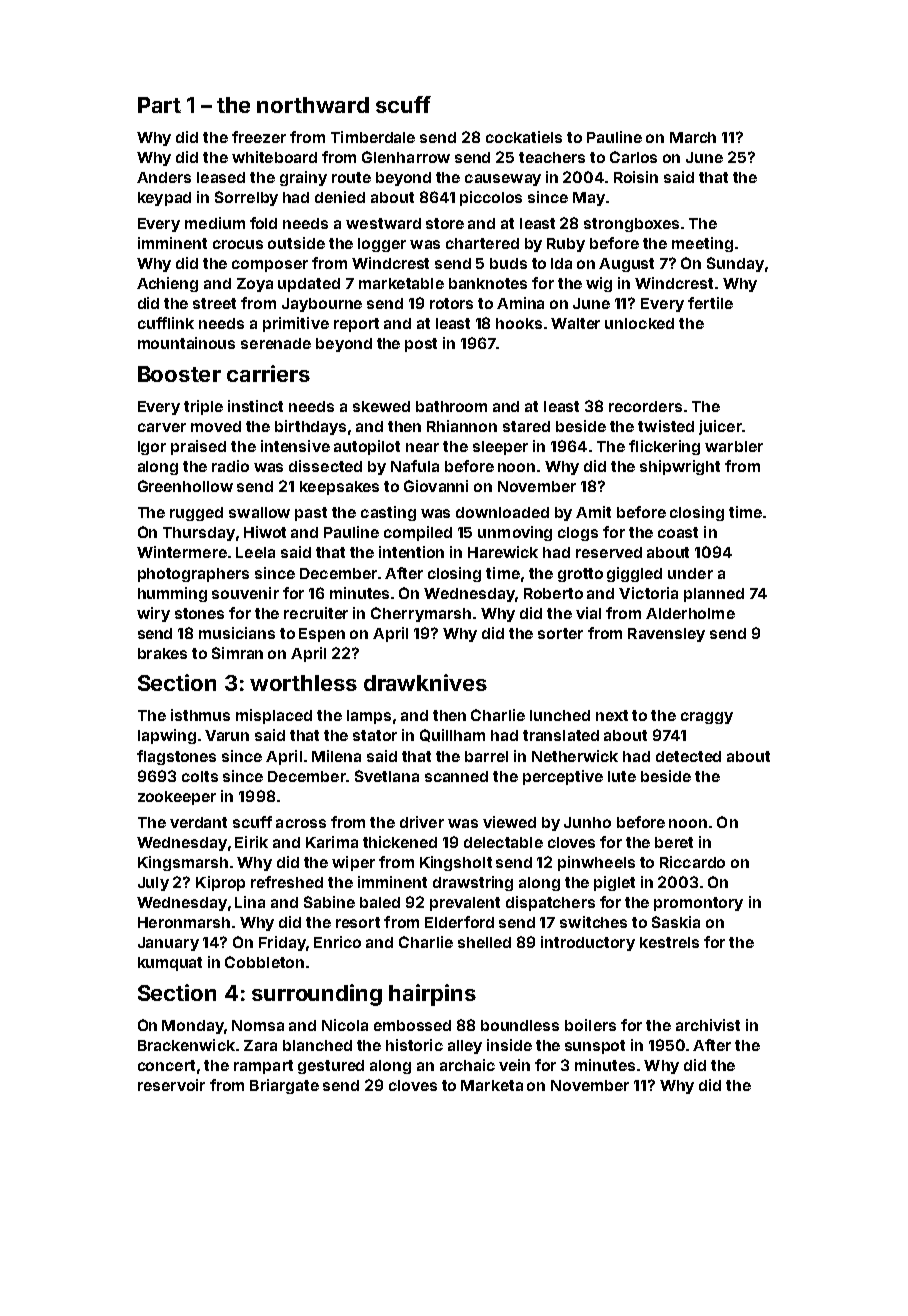 Image resolution: width=908 pixels, height=1316 pixels. Describe the element at coordinates (284, 1086) in the document. I see `Briargate` at that location.
